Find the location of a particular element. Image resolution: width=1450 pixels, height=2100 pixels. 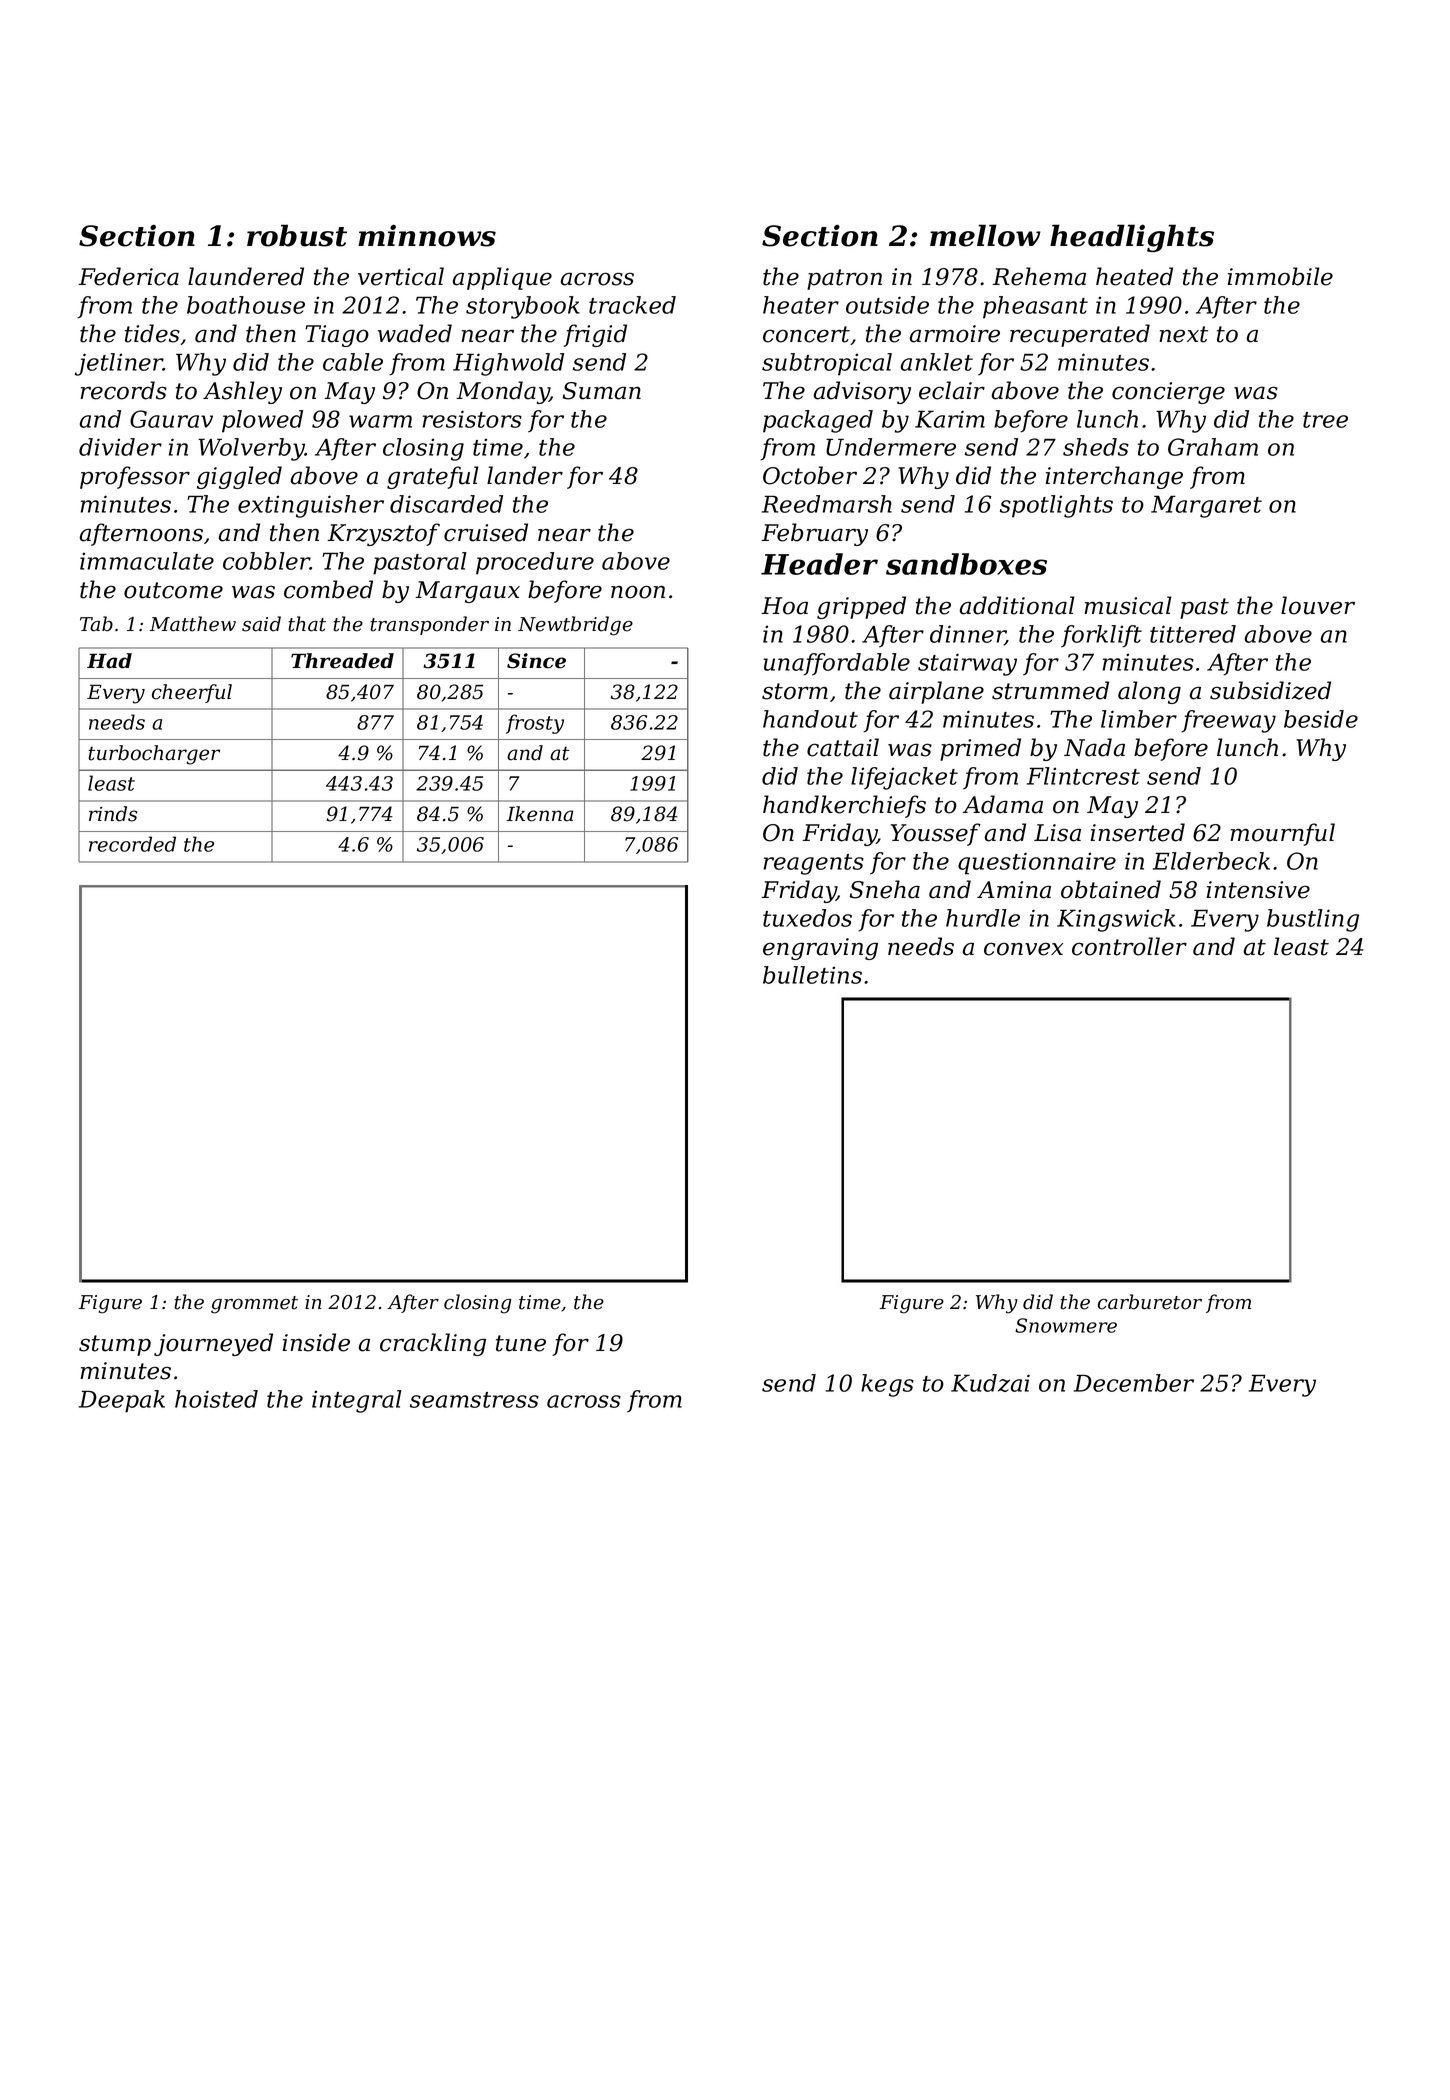

immobile is located at coordinates (1280, 276).
